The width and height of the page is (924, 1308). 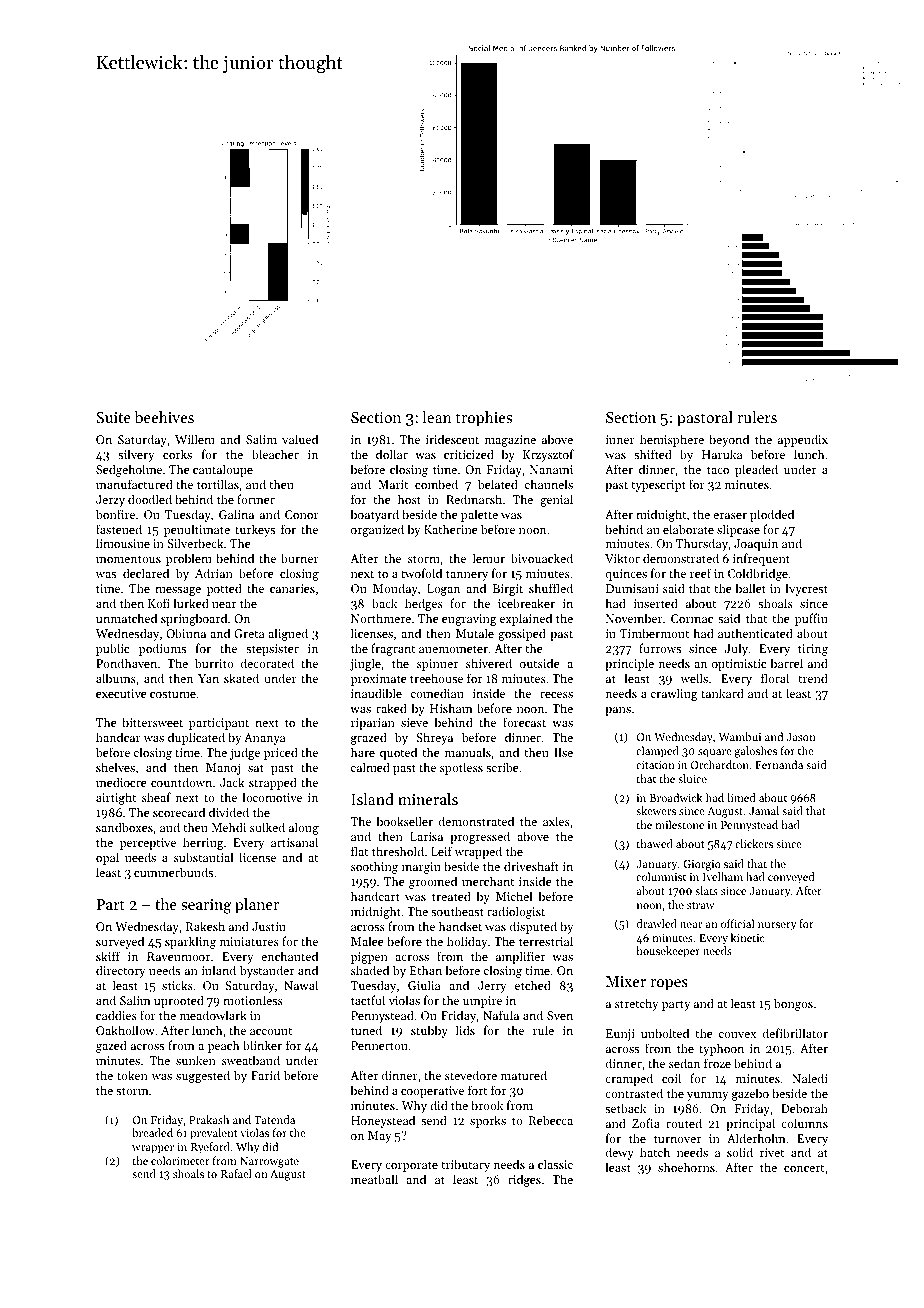 I want to click on miniatures, so click(x=249, y=941).
